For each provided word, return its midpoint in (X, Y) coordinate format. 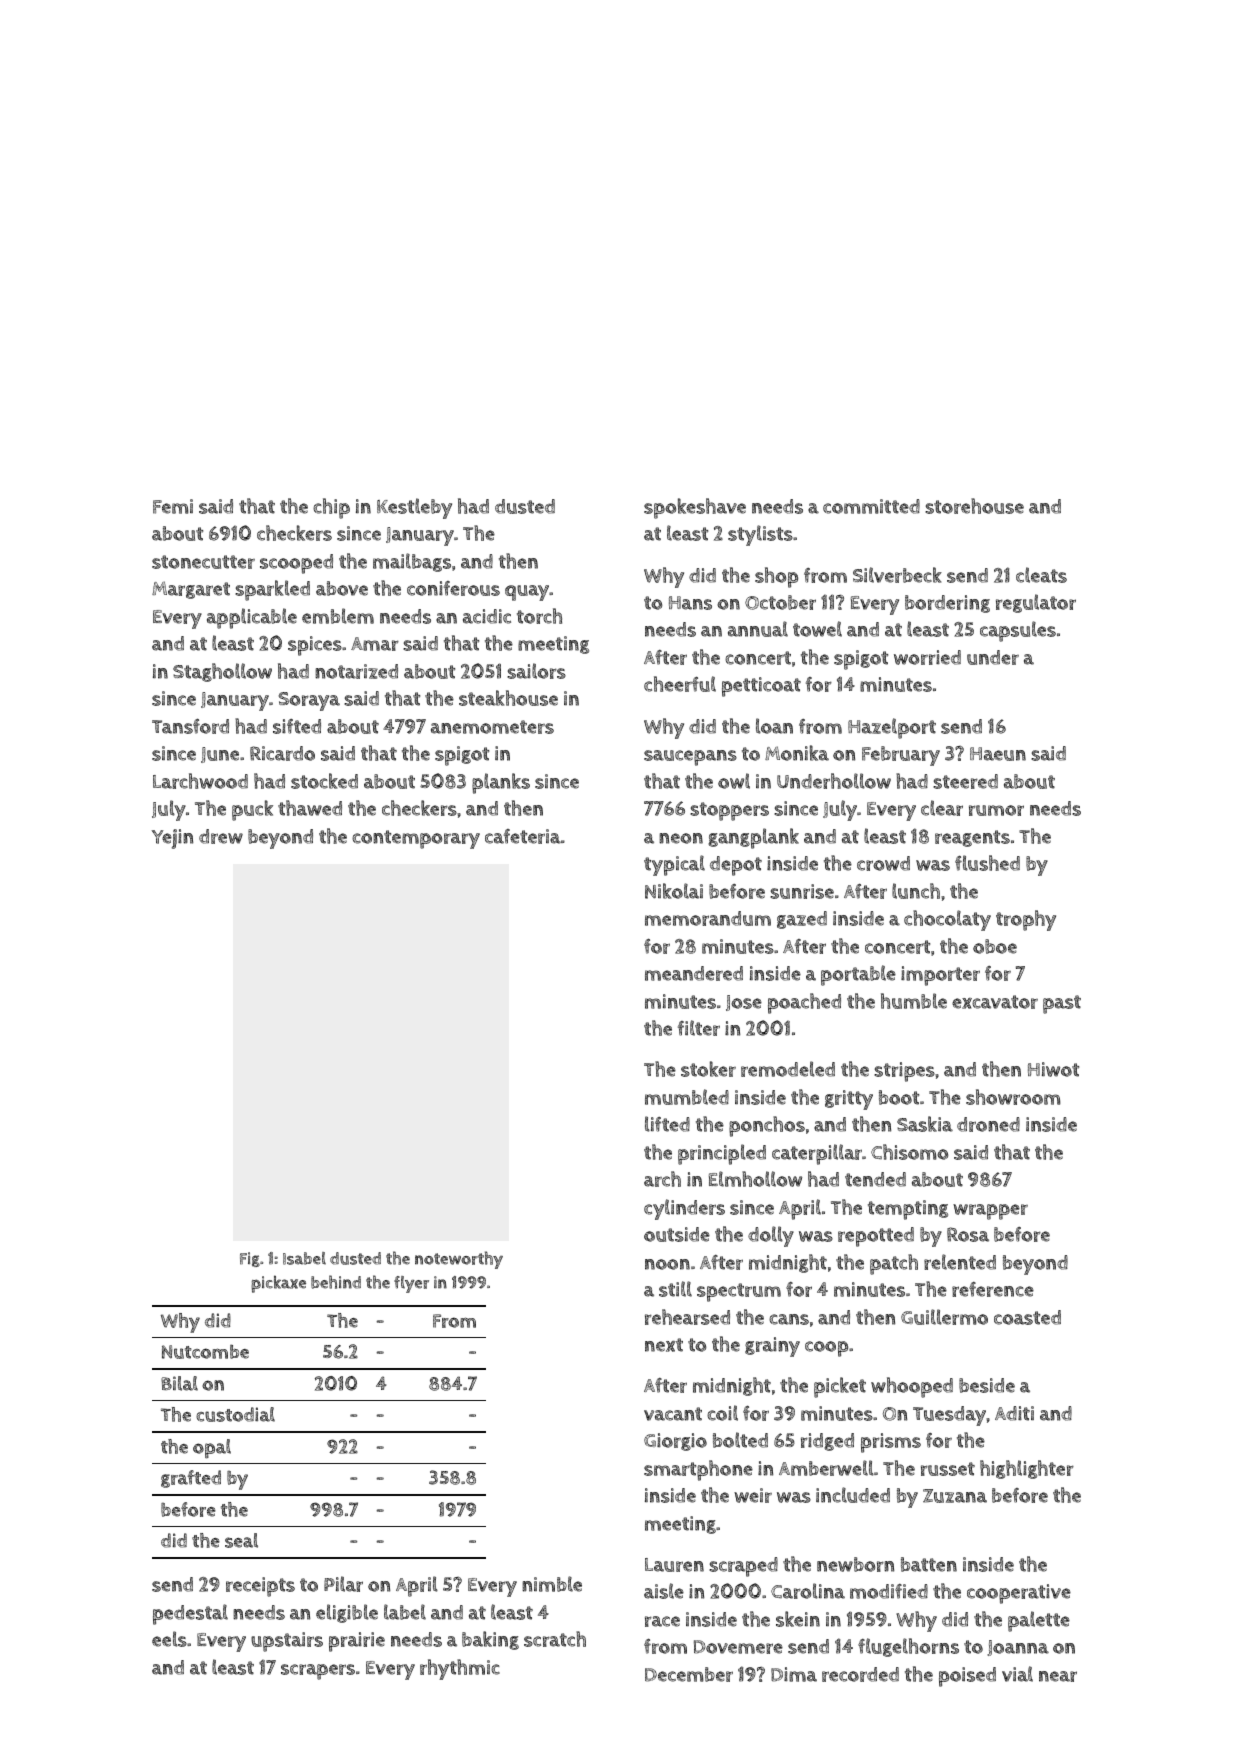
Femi (173, 506)
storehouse (974, 506)
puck (252, 810)
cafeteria (523, 836)
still (675, 1289)
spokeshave (695, 508)
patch (894, 1264)
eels (169, 1639)
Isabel (304, 1258)
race (662, 1621)
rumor (996, 810)
